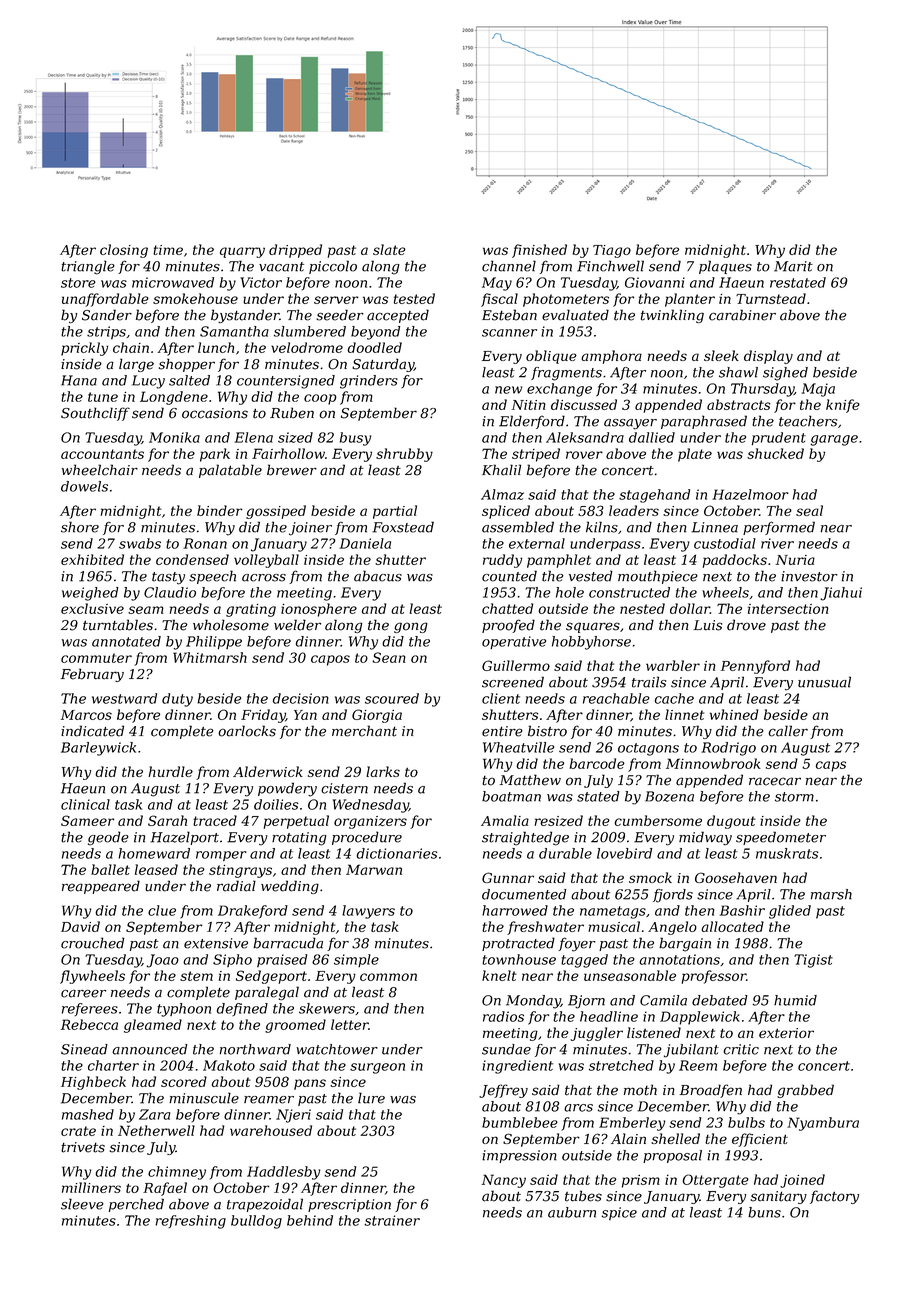 The width and height of the screenshot is (924, 1308). I want to click on impression, so click(519, 1156).
